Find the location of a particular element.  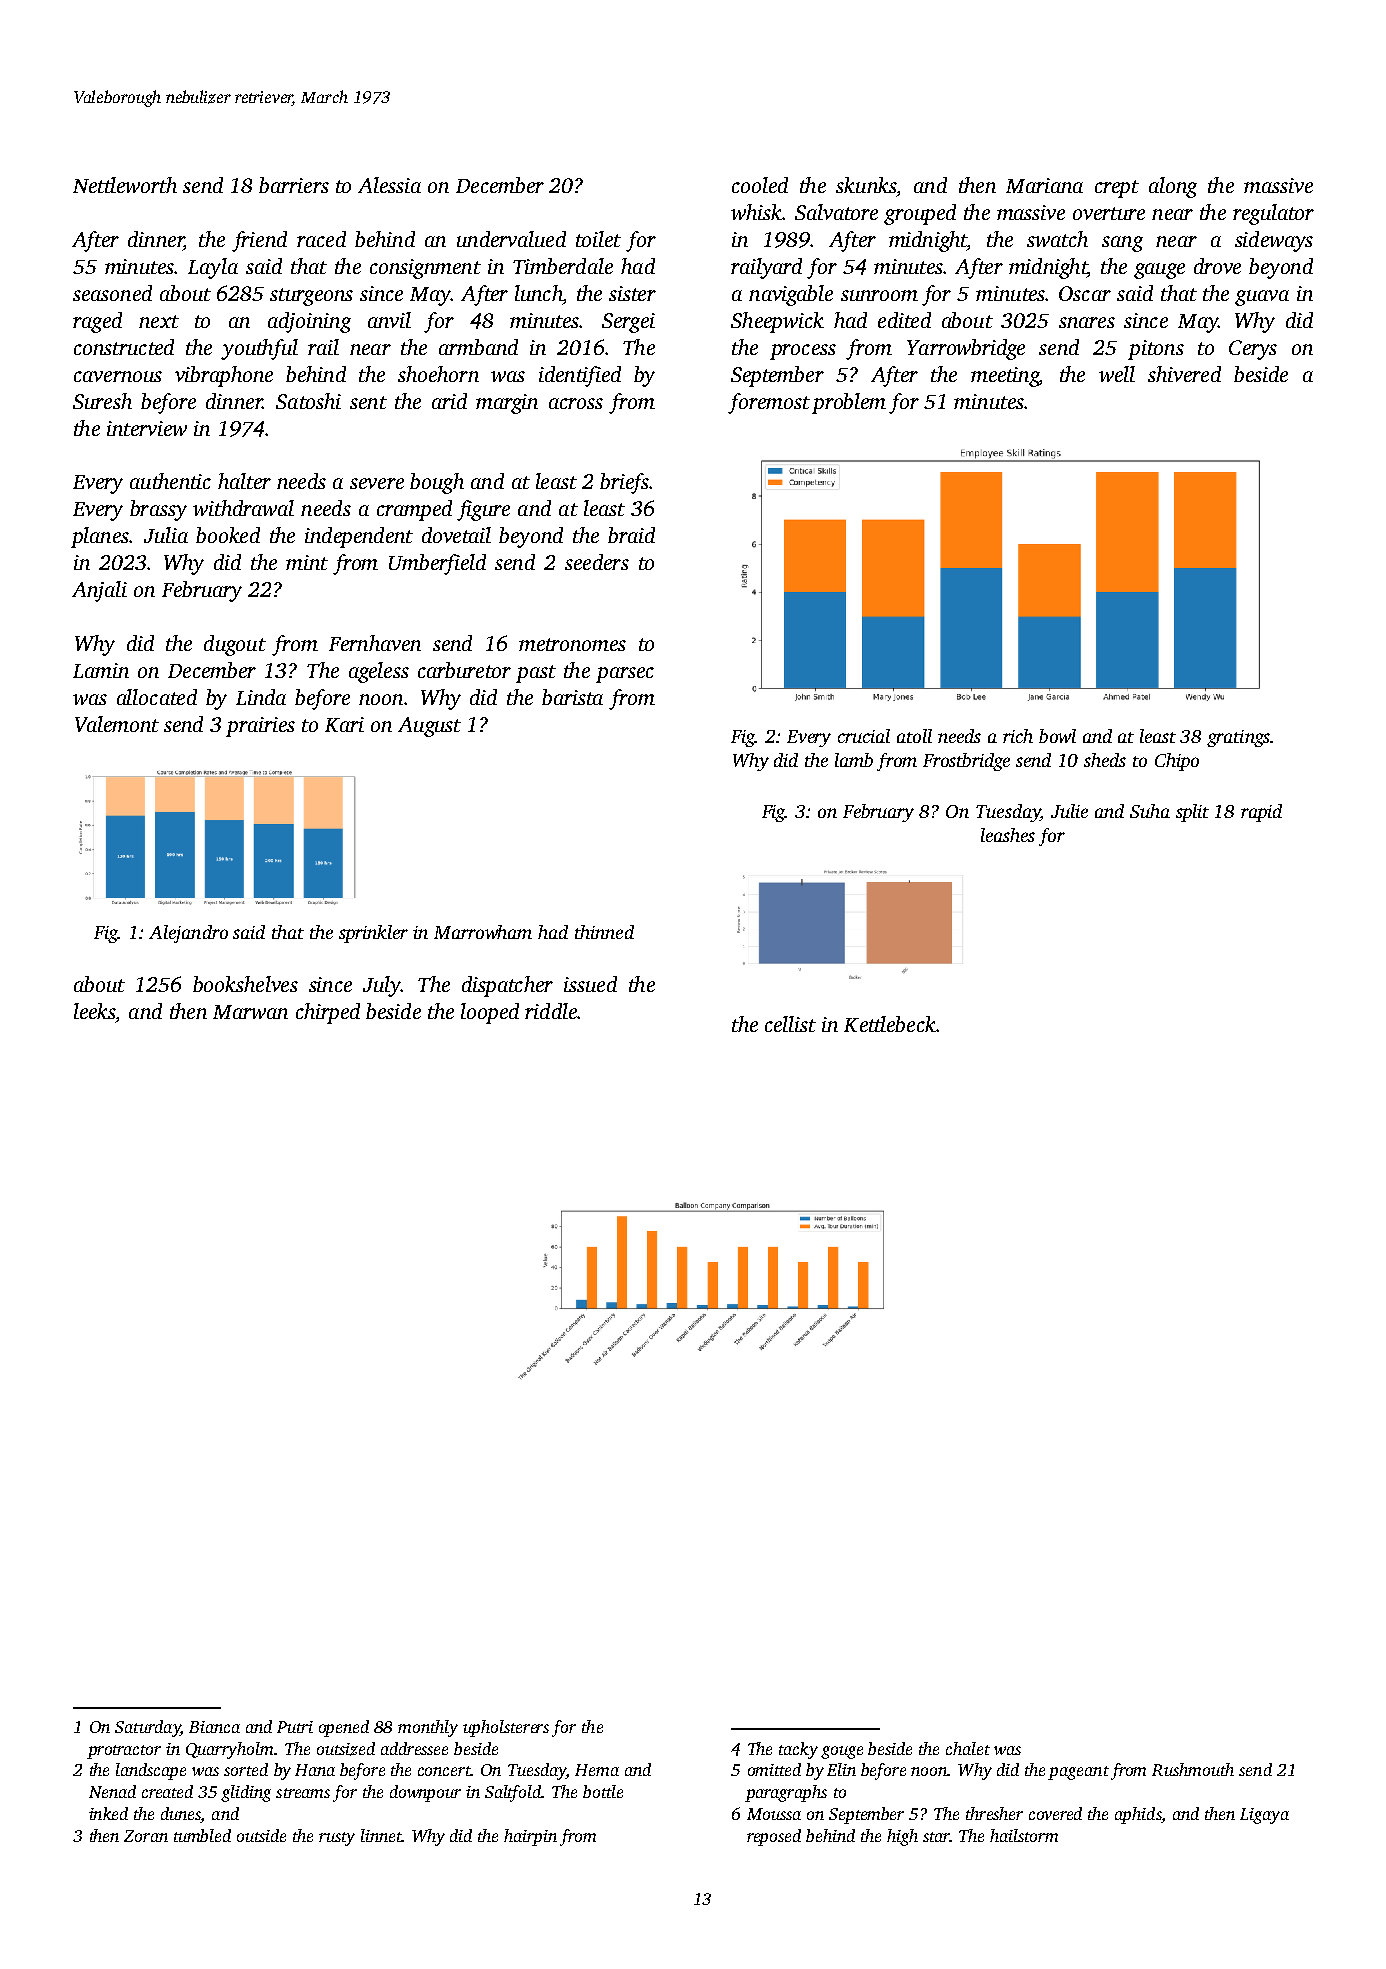

tacky is located at coordinates (798, 1750).
